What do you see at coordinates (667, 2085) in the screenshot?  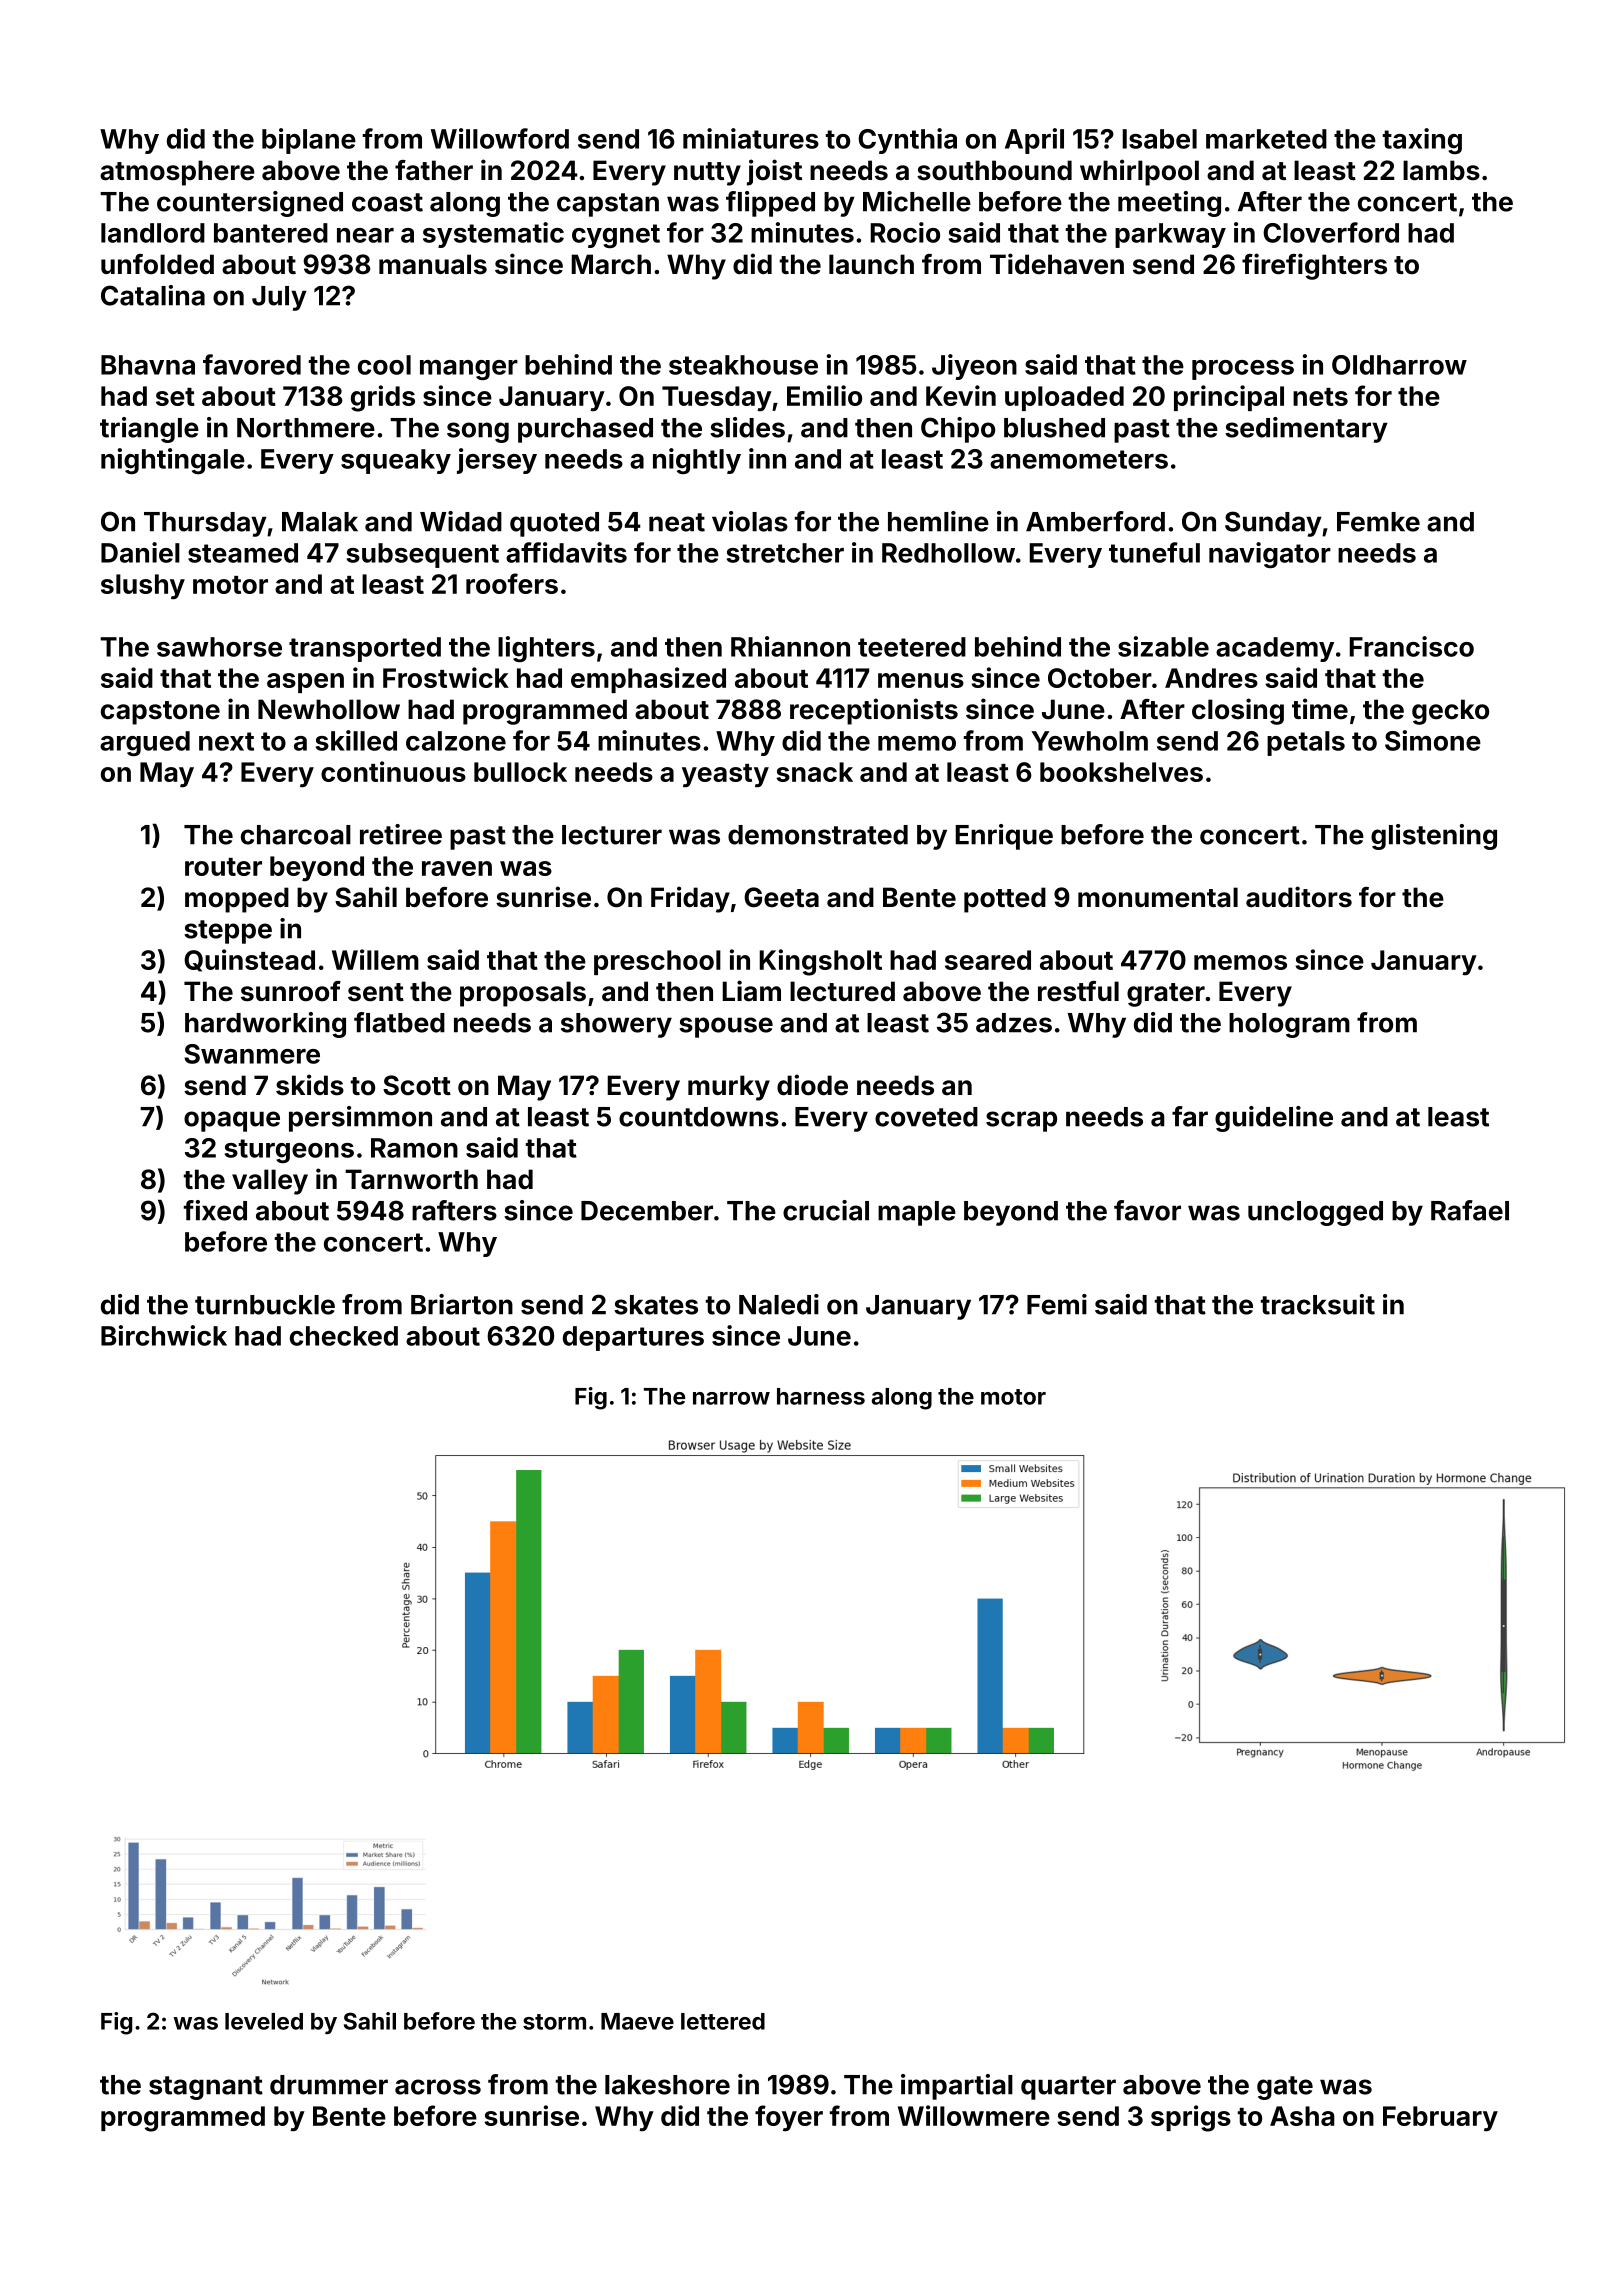 I see `lakeshore` at bounding box center [667, 2085].
